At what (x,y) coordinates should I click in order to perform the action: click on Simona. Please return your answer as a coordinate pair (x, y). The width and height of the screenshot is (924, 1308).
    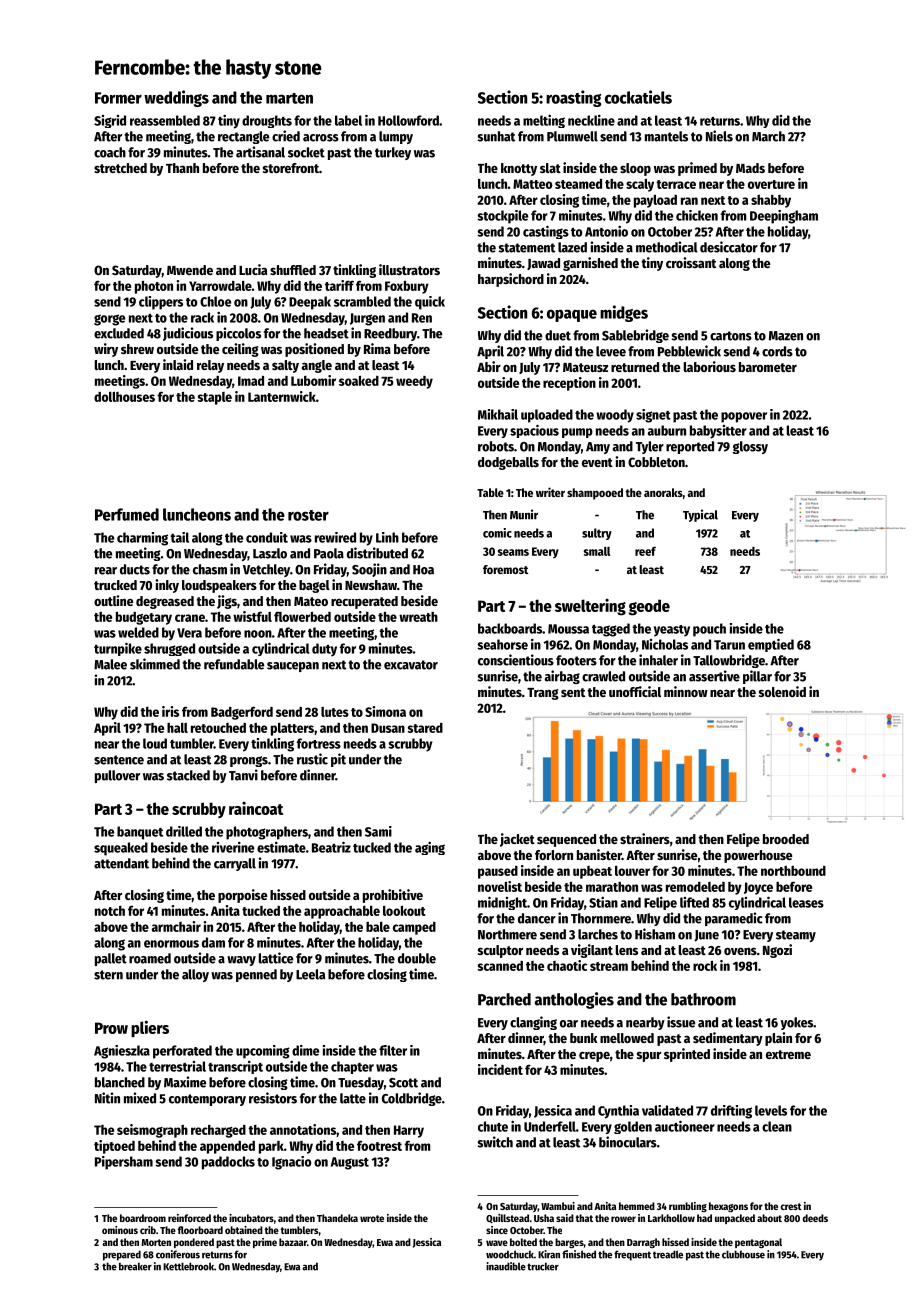
    Looking at the image, I should click on (385, 711).
